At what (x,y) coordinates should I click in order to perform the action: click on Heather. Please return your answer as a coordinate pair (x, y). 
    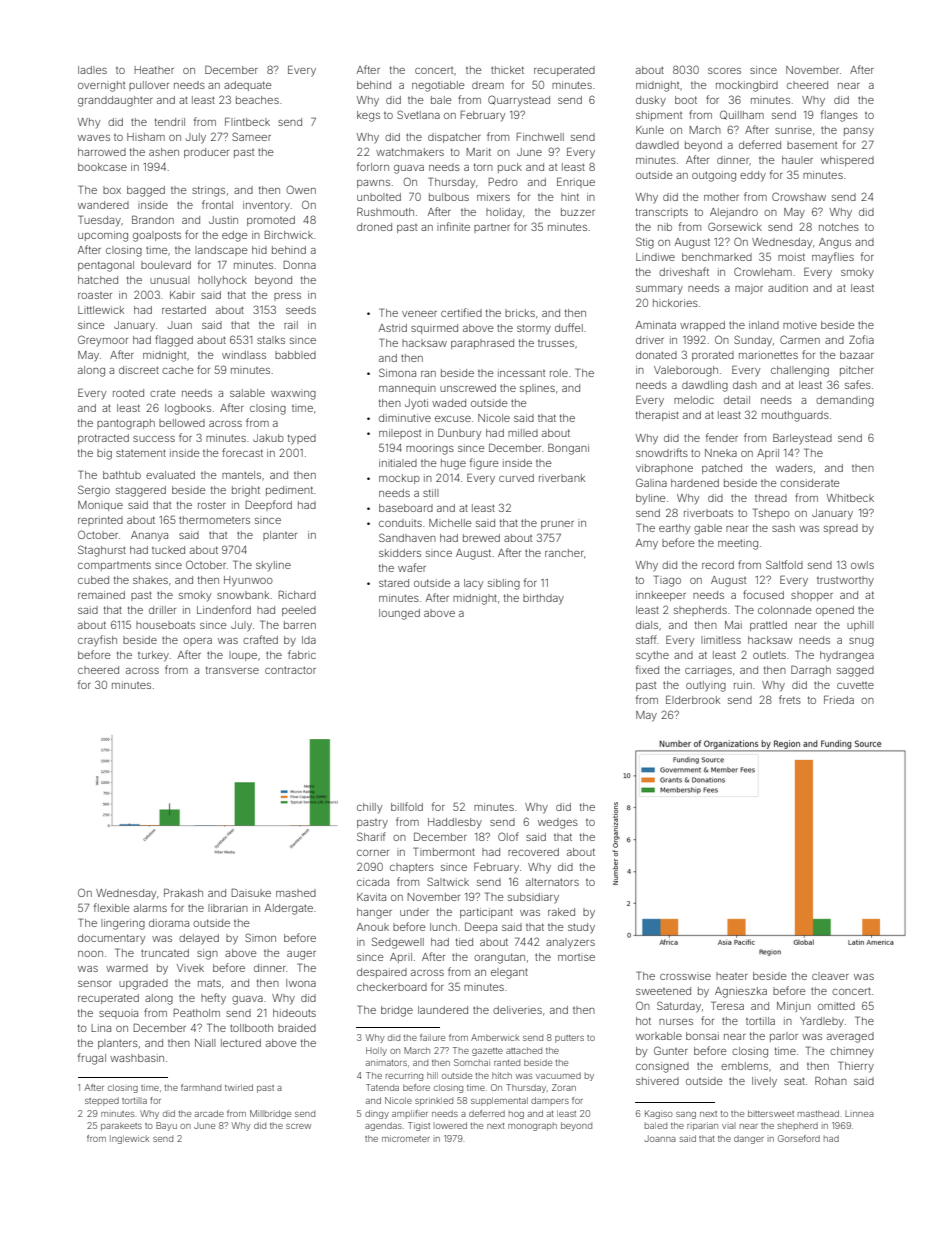
    Looking at the image, I should click on (154, 70).
